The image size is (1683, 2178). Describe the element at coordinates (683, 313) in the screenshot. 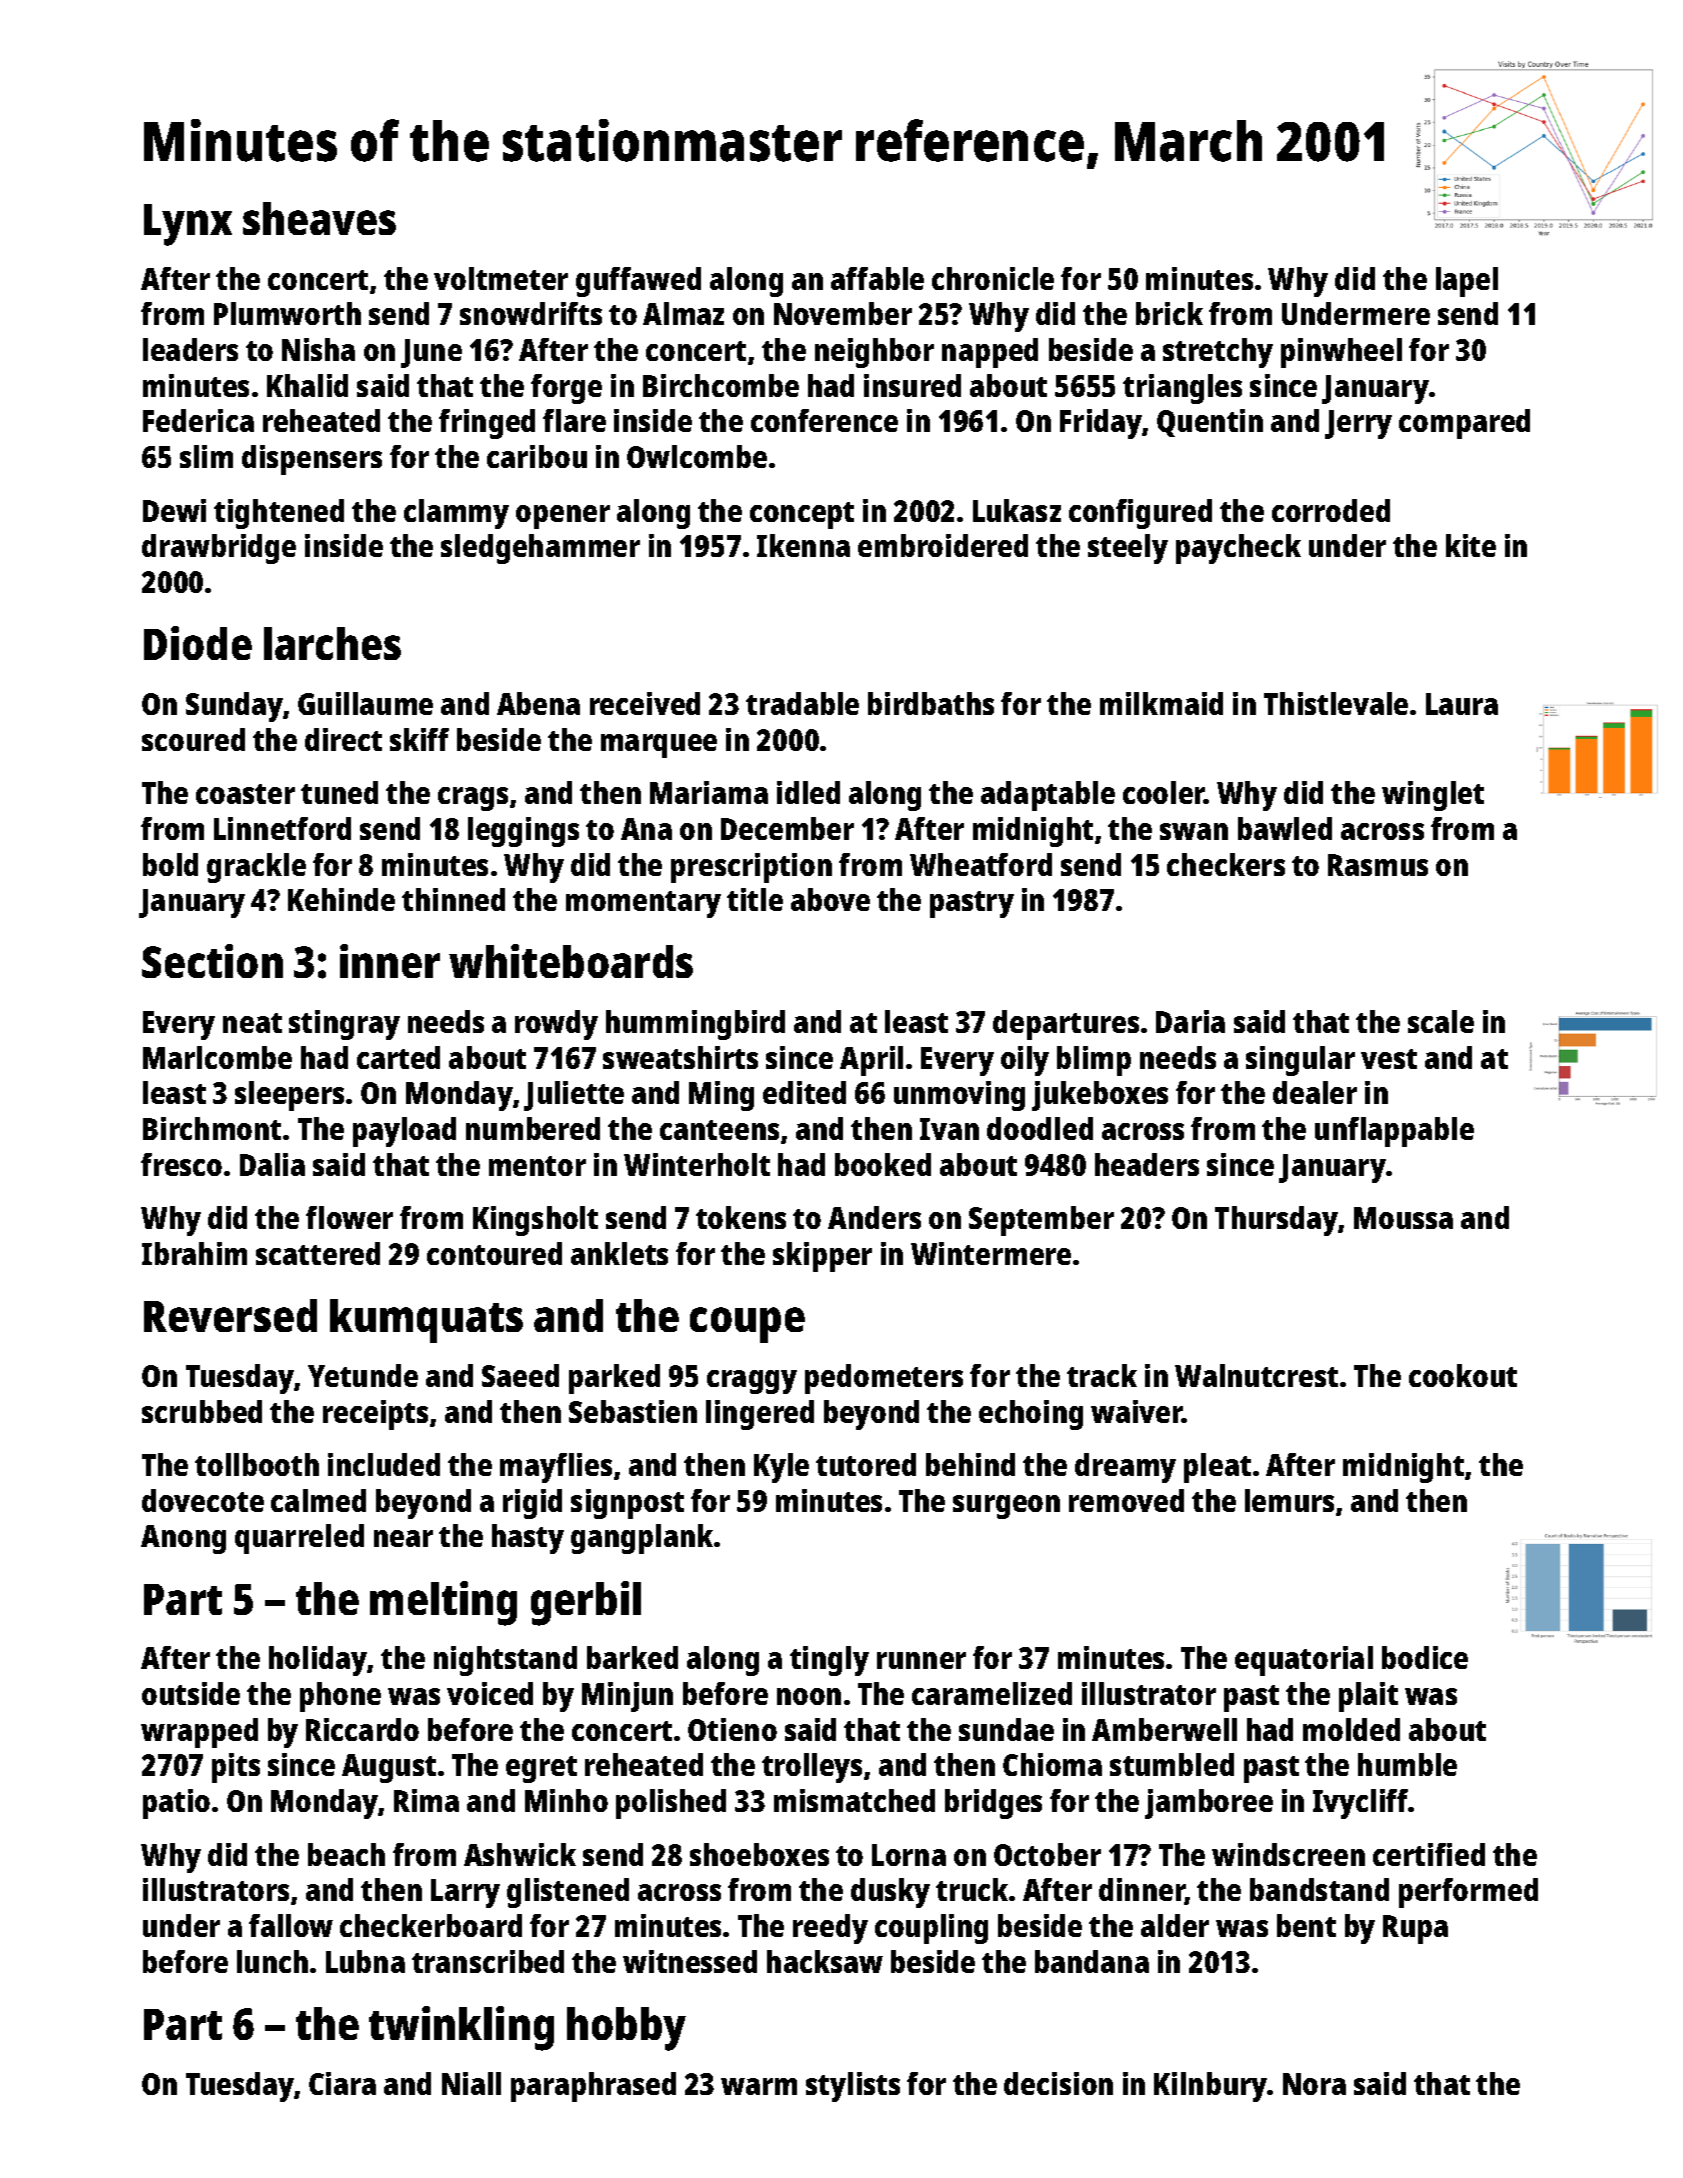

I see `Almaz` at that location.
